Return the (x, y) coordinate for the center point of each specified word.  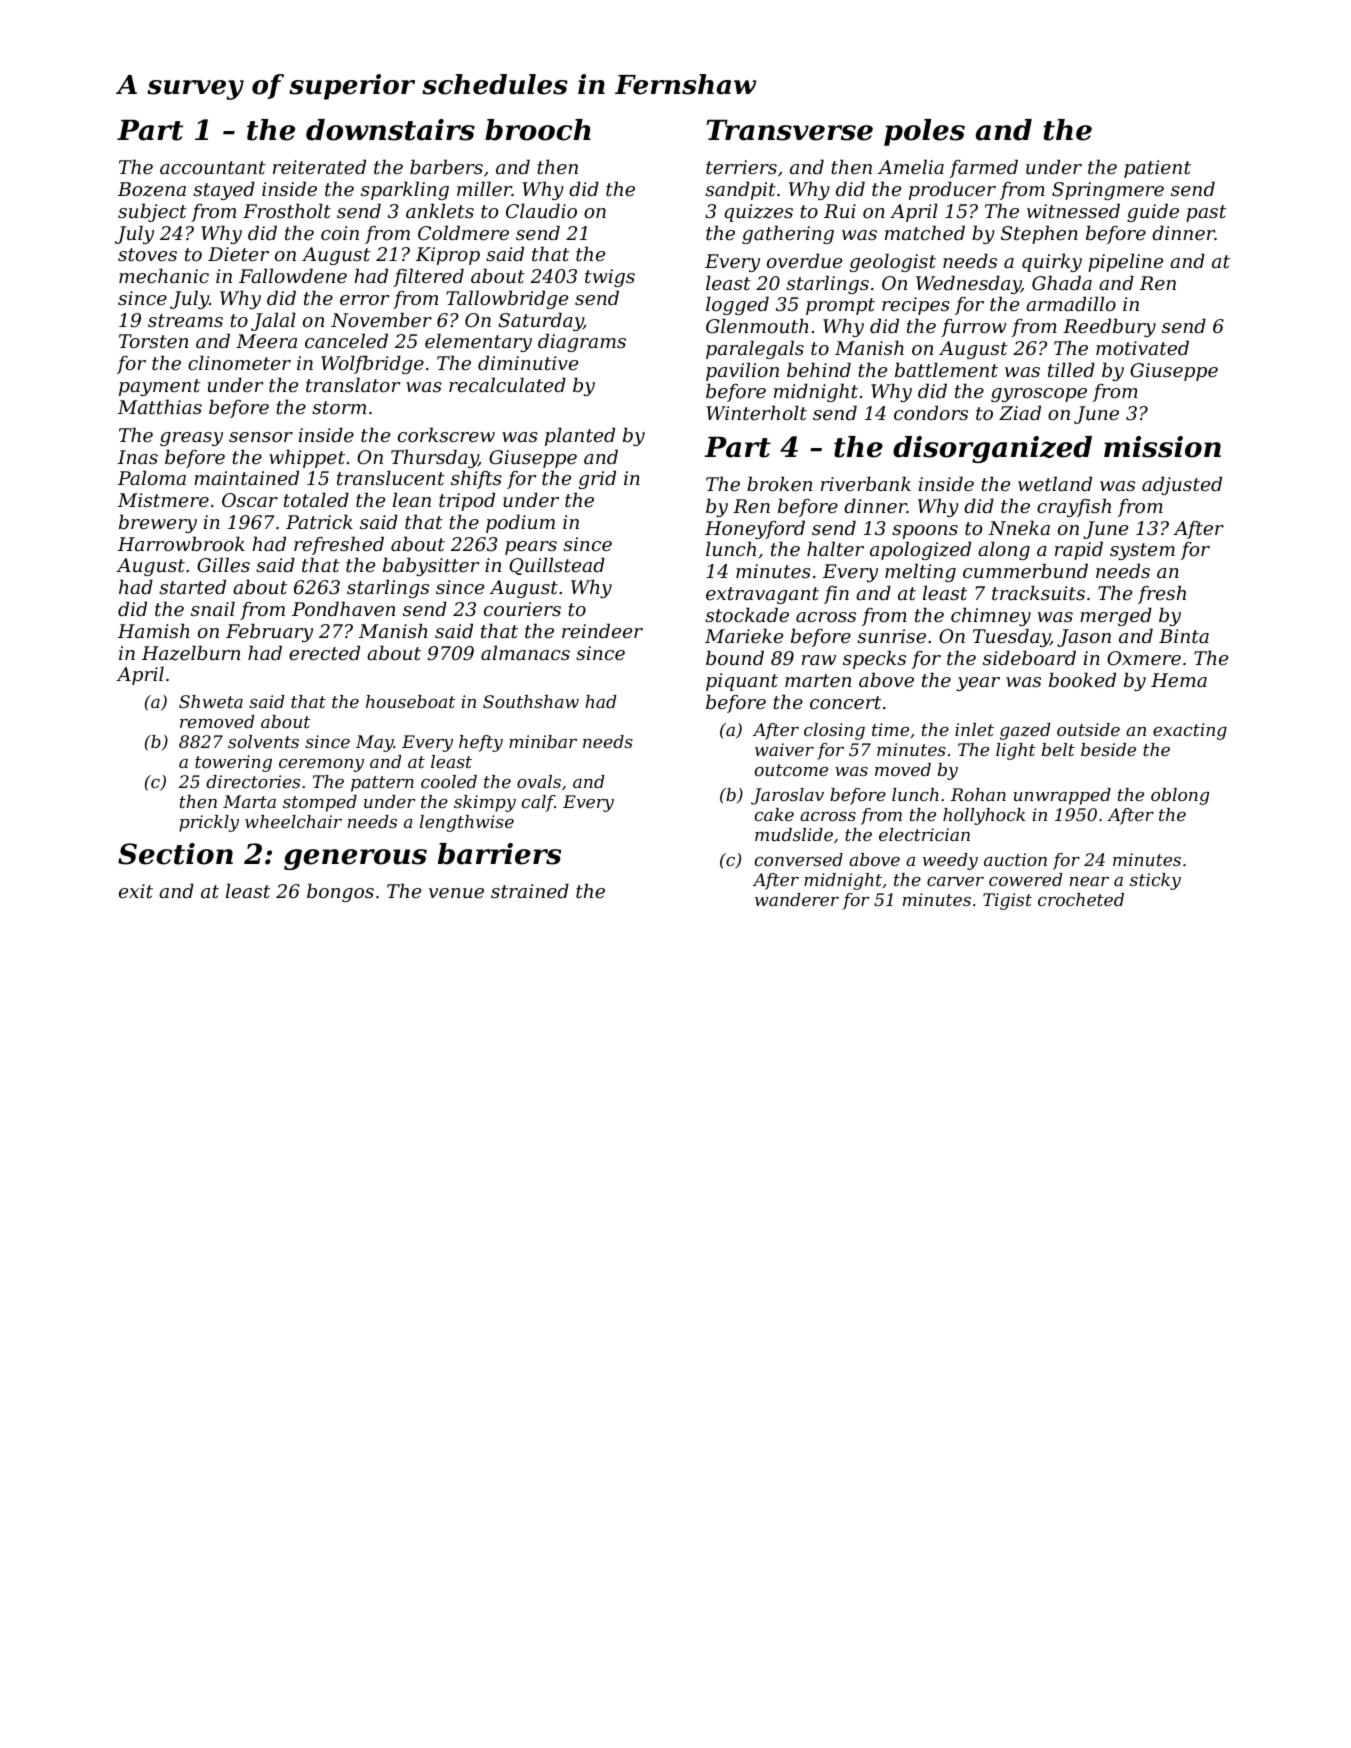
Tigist (1007, 901)
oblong (1180, 796)
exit (136, 891)
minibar (543, 741)
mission (1162, 447)
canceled (346, 340)
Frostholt (287, 210)
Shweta (211, 701)
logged (737, 305)
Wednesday (968, 284)
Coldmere (463, 232)
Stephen (1039, 234)
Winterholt (756, 412)
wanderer (797, 899)
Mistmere (163, 500)
